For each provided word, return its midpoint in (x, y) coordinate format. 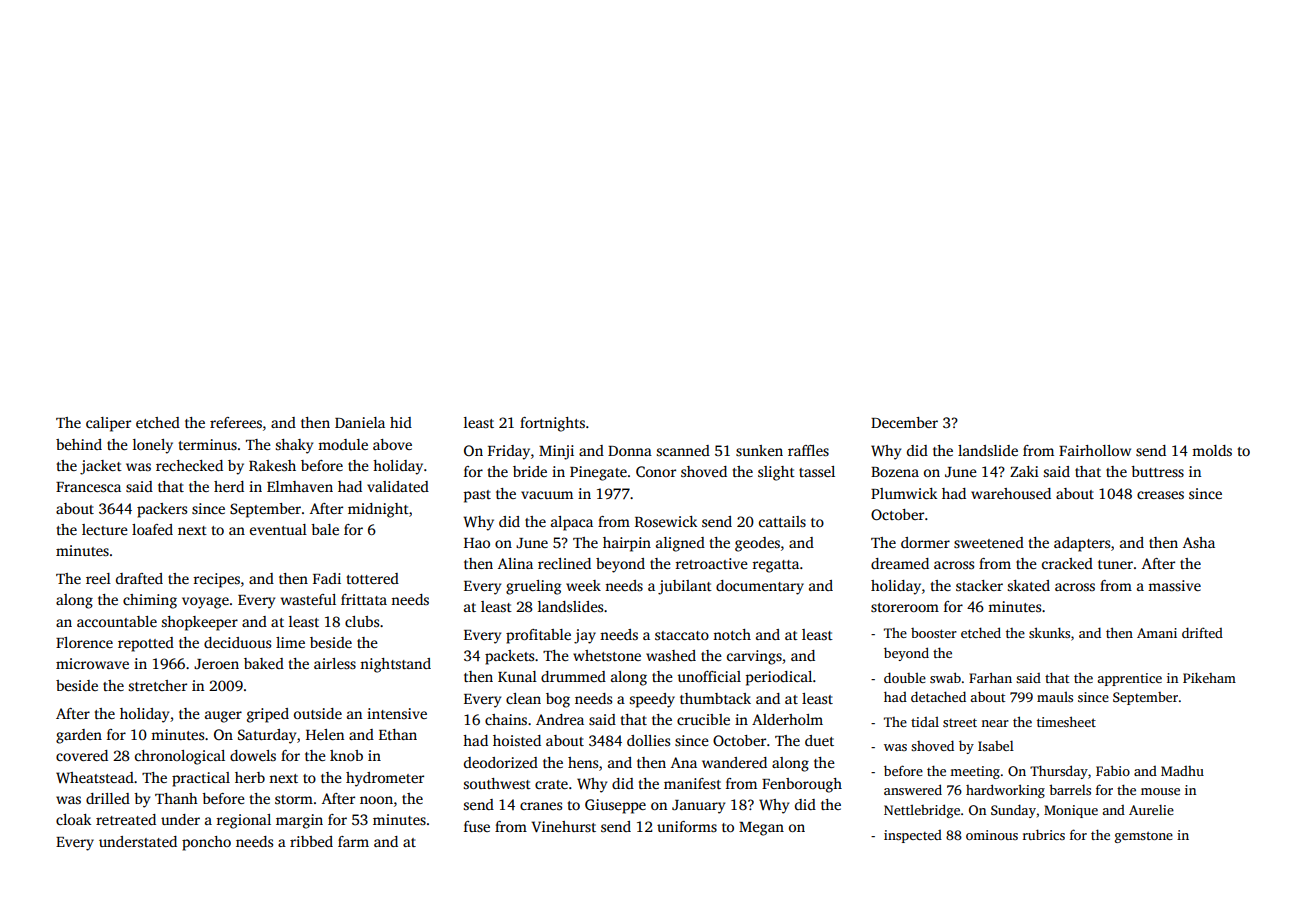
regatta (775, 566)
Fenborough (802, 785)
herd (229, 486)
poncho (206, 843)
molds (1212, 450)
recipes (216, 580)
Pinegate (598, 473)
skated (1029, 585)
